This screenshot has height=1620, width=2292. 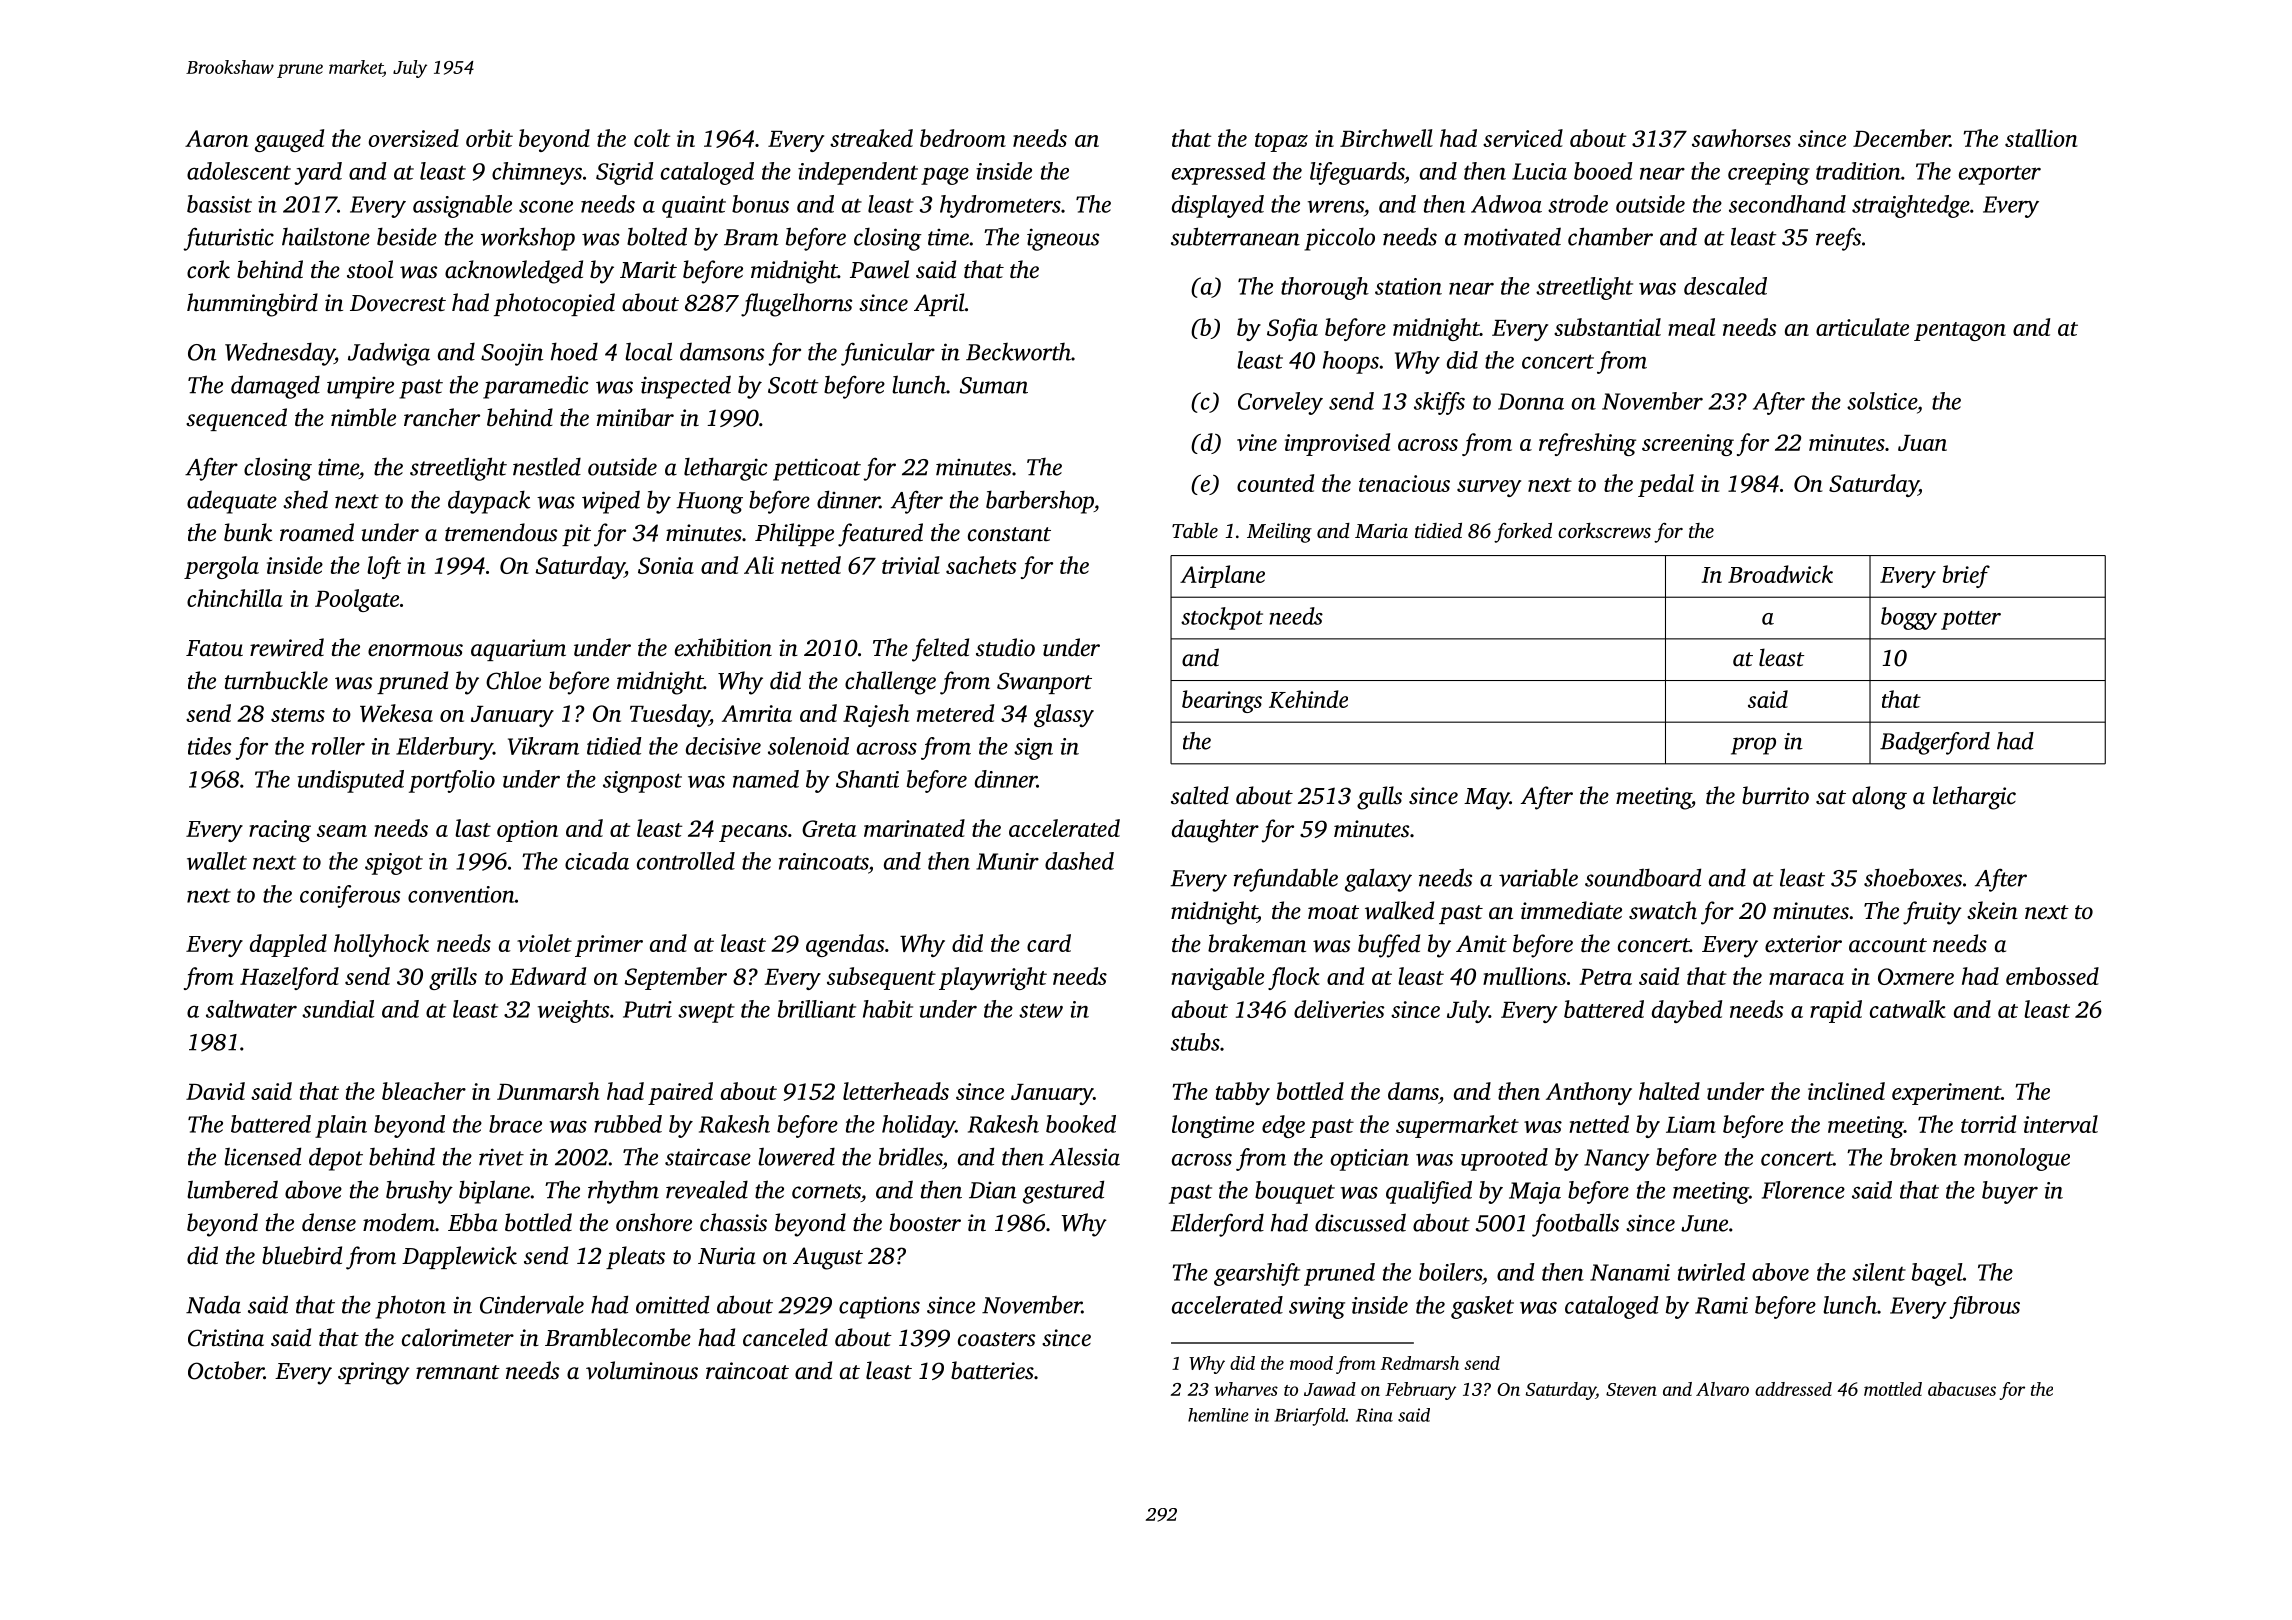 I want to click on sawhorses, so click(x=1741, y=138).
